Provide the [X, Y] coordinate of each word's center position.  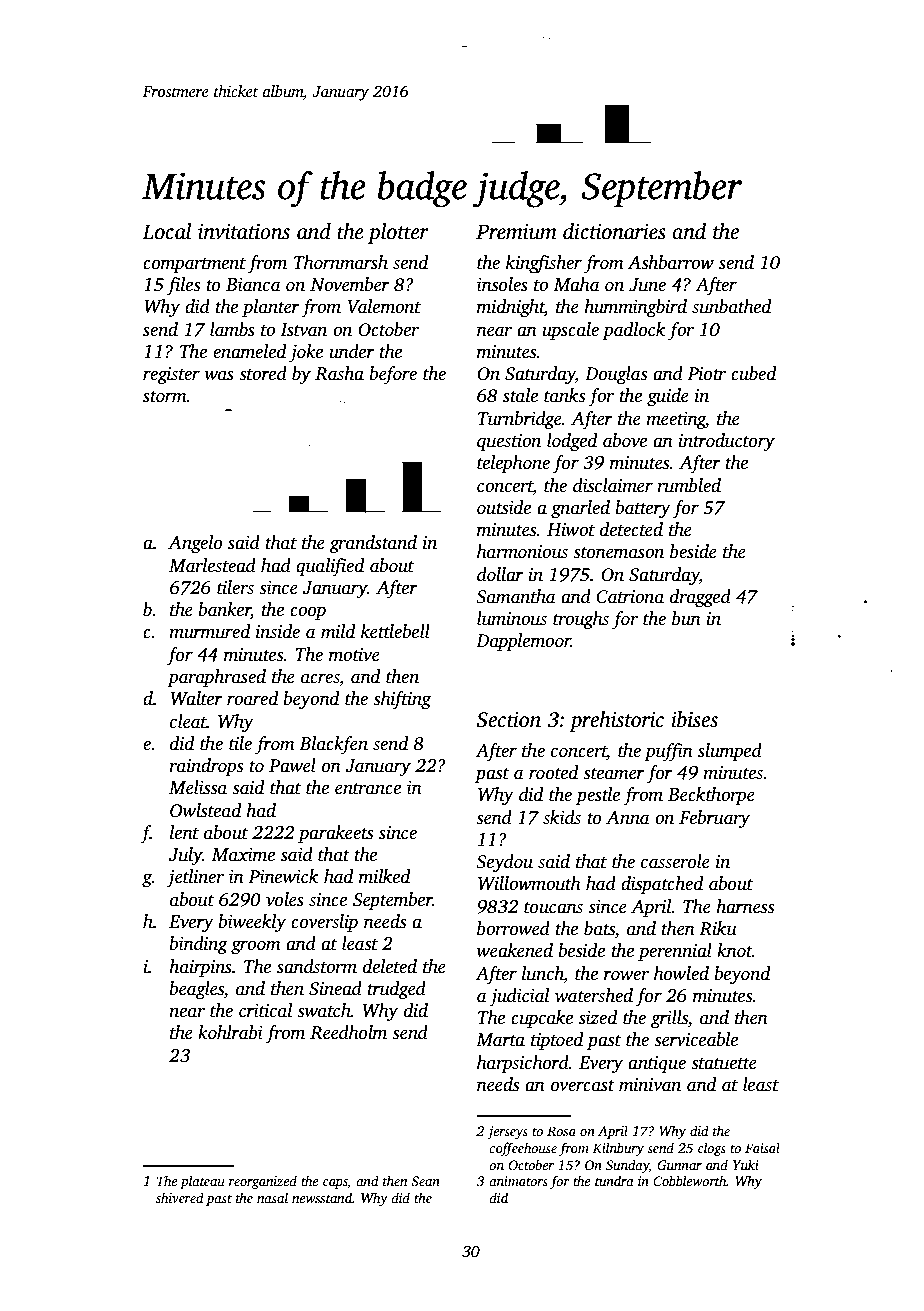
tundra [614, 1180]
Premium [516, 232]
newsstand [322, 1197]
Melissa [198, 787]
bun [686, 618]
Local [166, 231]
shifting [402, 700]
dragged [700, 598]
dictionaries [614, 231]
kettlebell [395, 631]
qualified [330, 567]
